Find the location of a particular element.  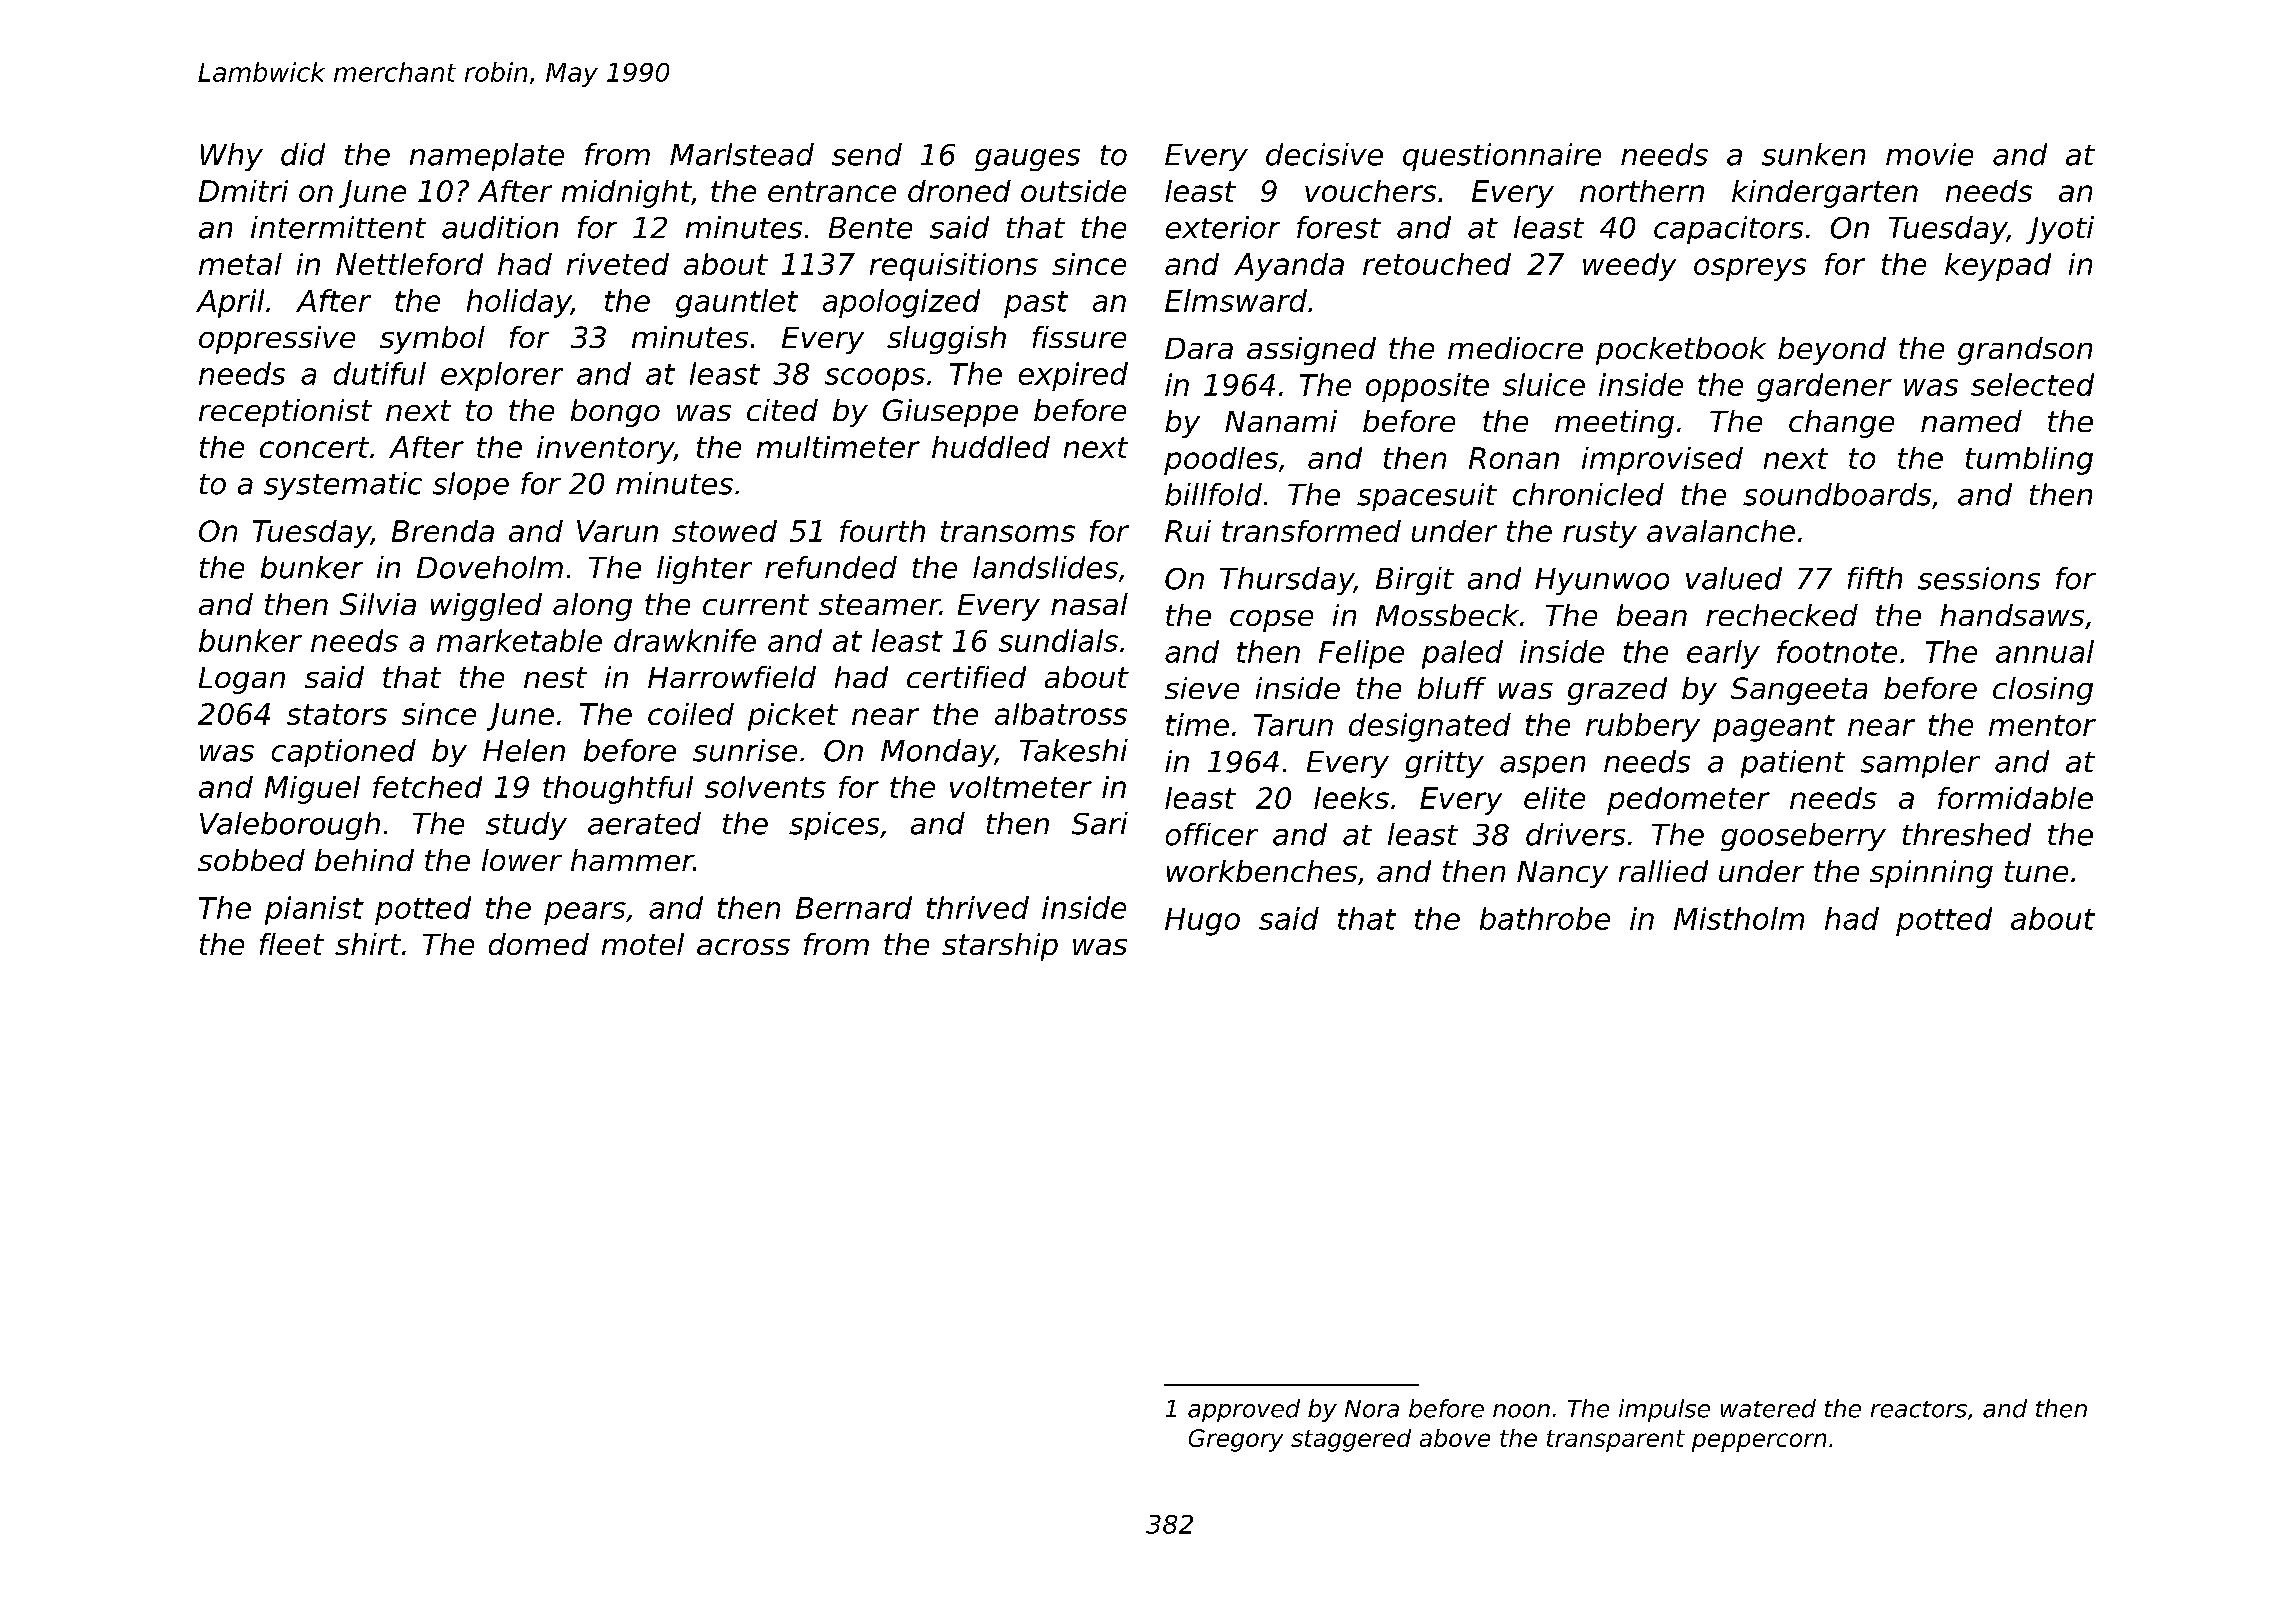

Sari is located at coordinates (1100, 823).
